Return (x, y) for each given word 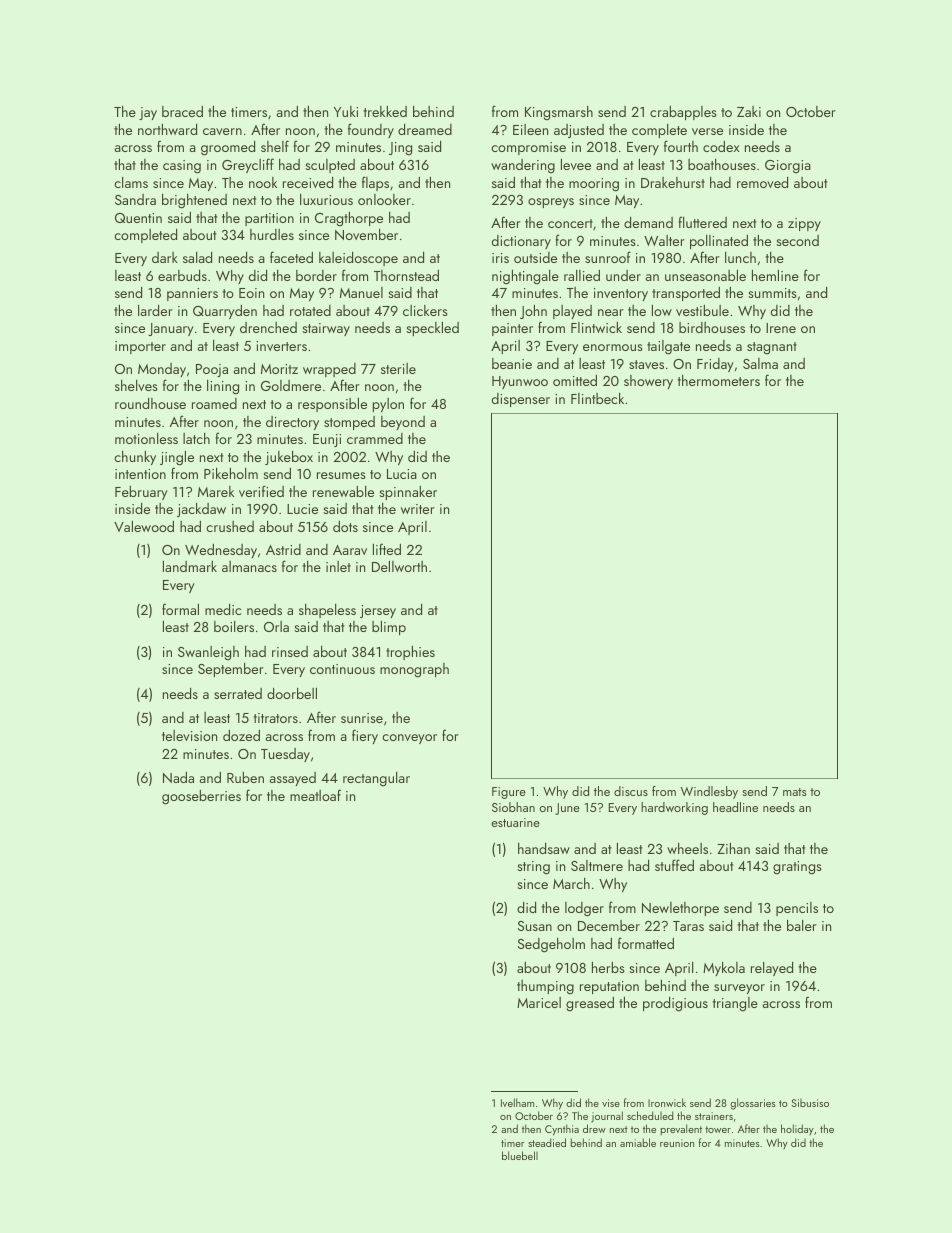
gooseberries (201, 797)
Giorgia (788, 167)
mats (794, 792)
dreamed (425, 129)
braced (182, 111)
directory (292, 423)
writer (418, 509)
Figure (509, 793)
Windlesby (709, 792)
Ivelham (517, 1102)
